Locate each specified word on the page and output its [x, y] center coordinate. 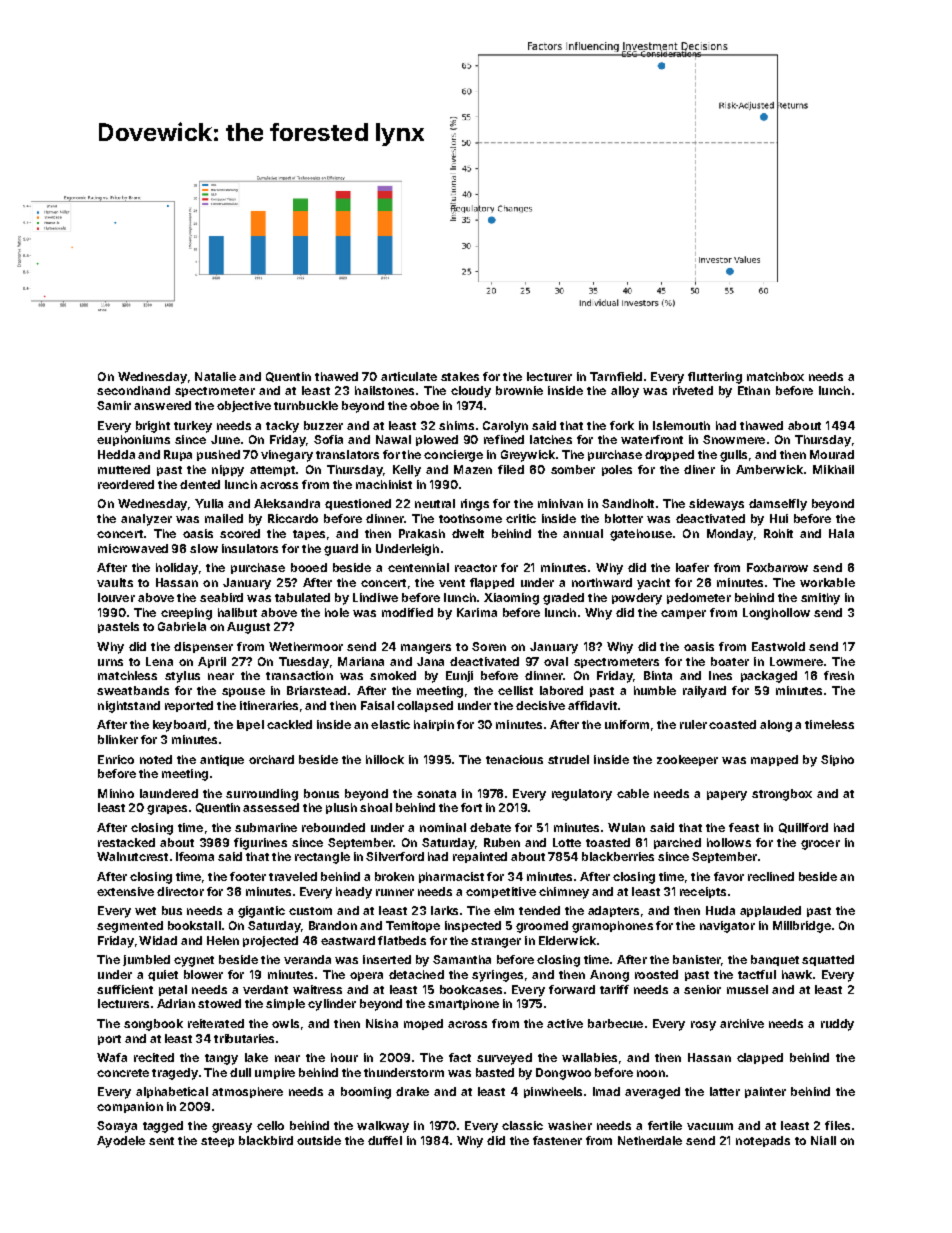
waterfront [652, 439]
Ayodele [121, 1142]
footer [248, 876]
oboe [424, 405]
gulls [733, 456]
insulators [250, 548]
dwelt [468, 533]
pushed [218, 455]
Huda [720, 910]
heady [354, 893]
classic [522, 1125]
